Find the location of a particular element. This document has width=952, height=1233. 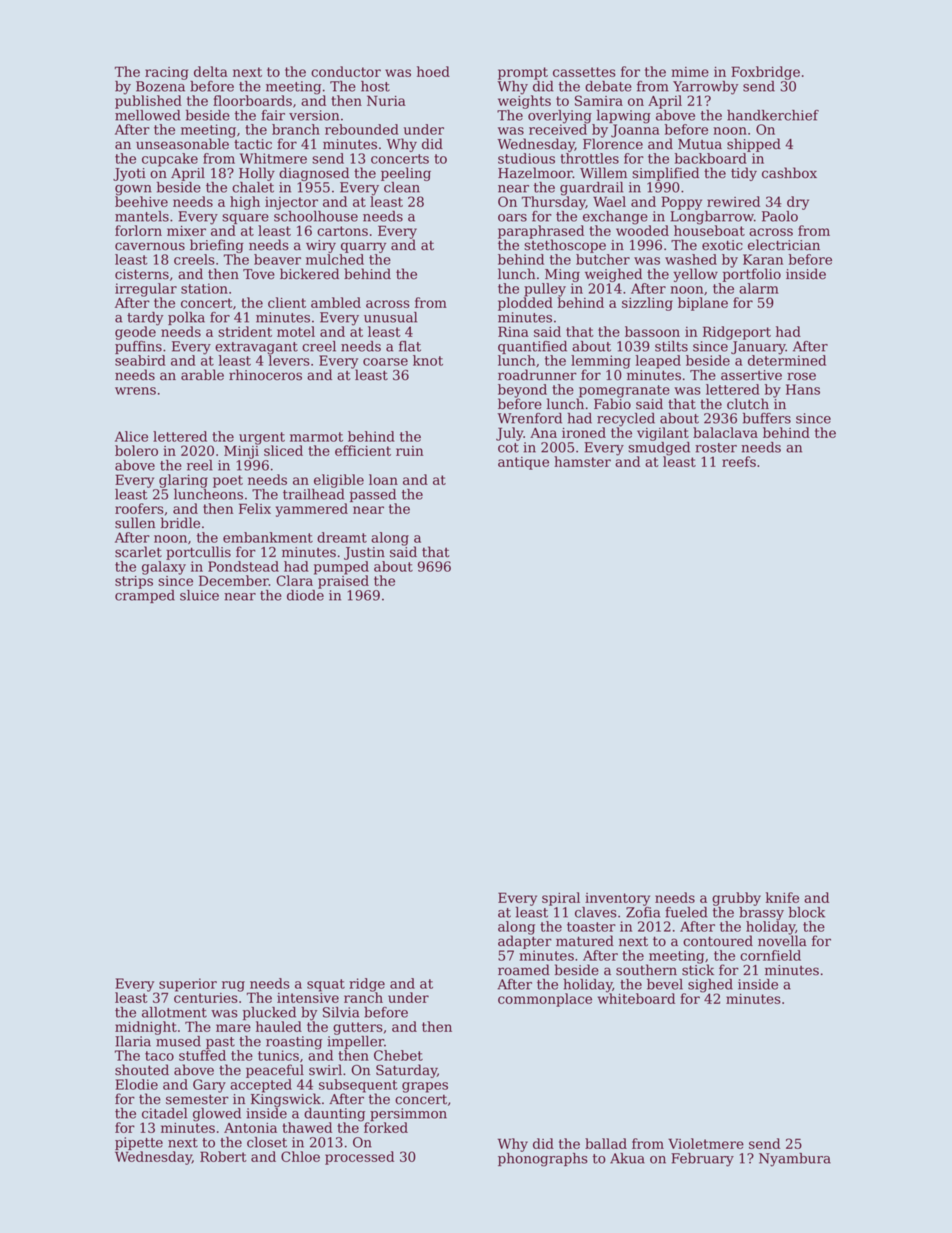

superior is located at coordinates (188, 985).
